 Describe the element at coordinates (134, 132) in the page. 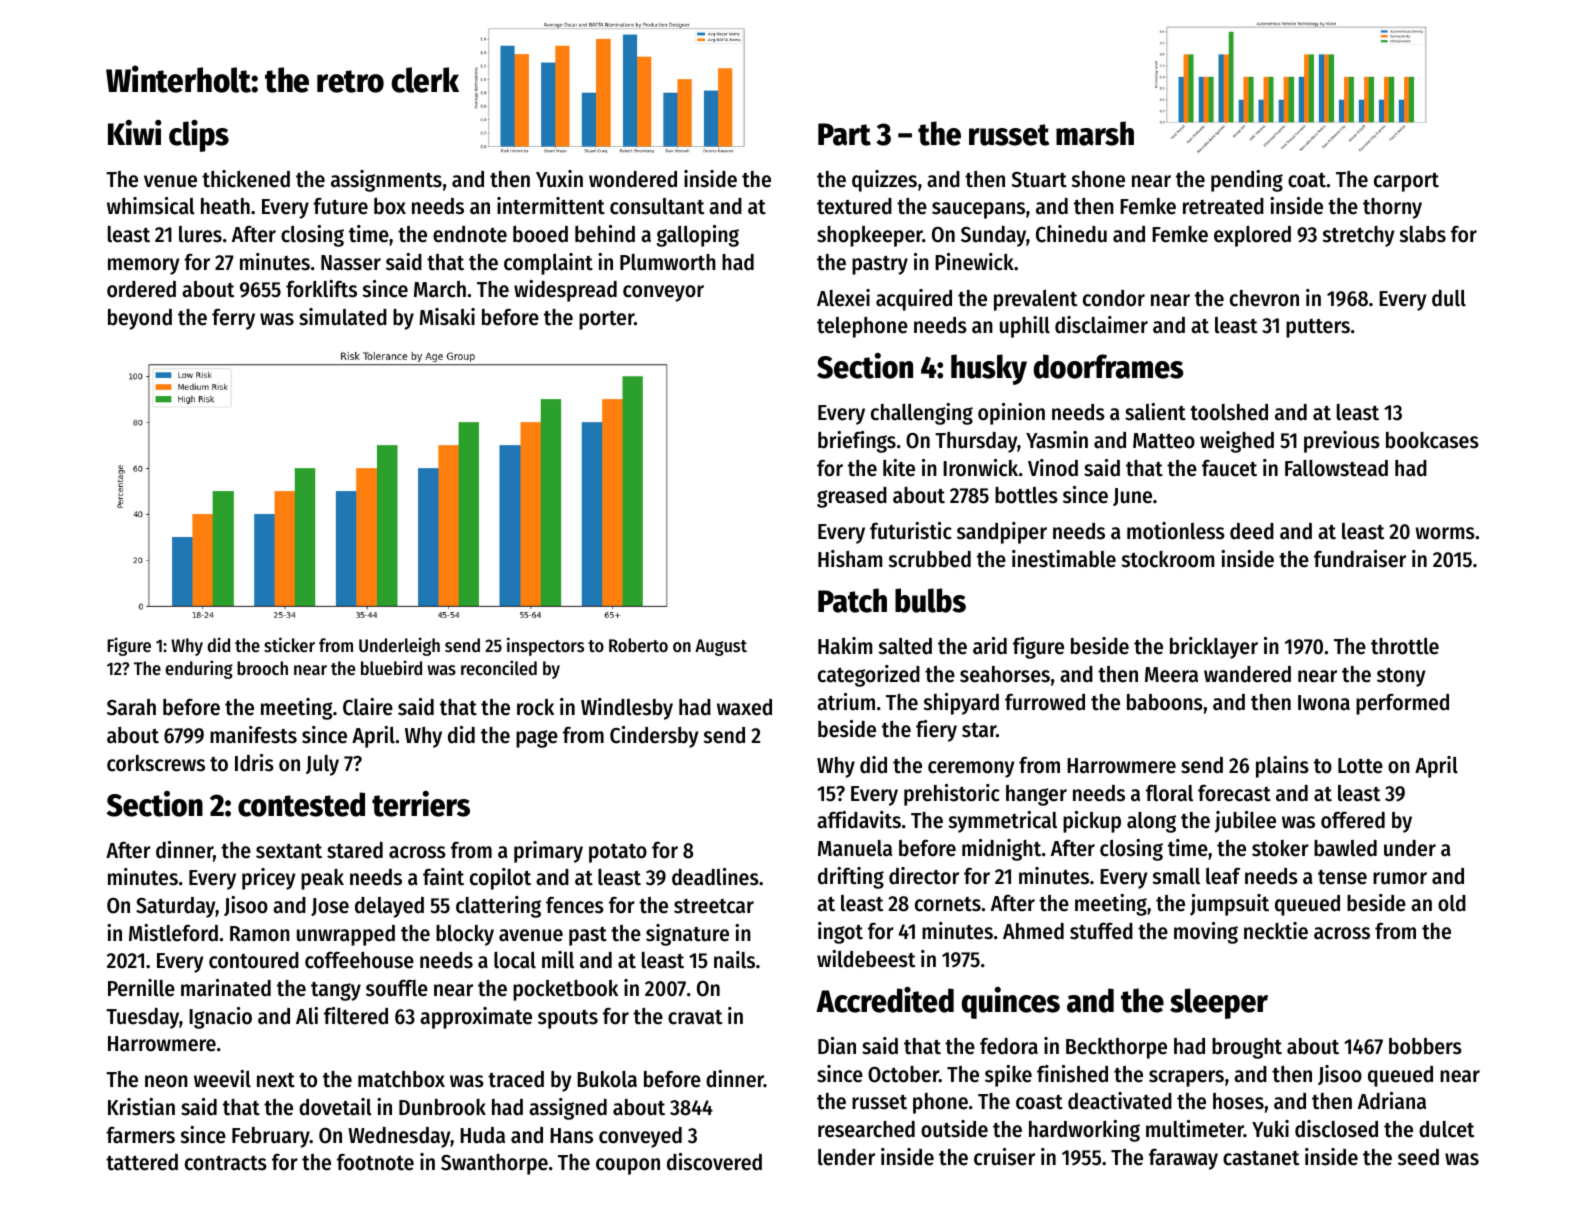

I see `Kiwi` at that location.
